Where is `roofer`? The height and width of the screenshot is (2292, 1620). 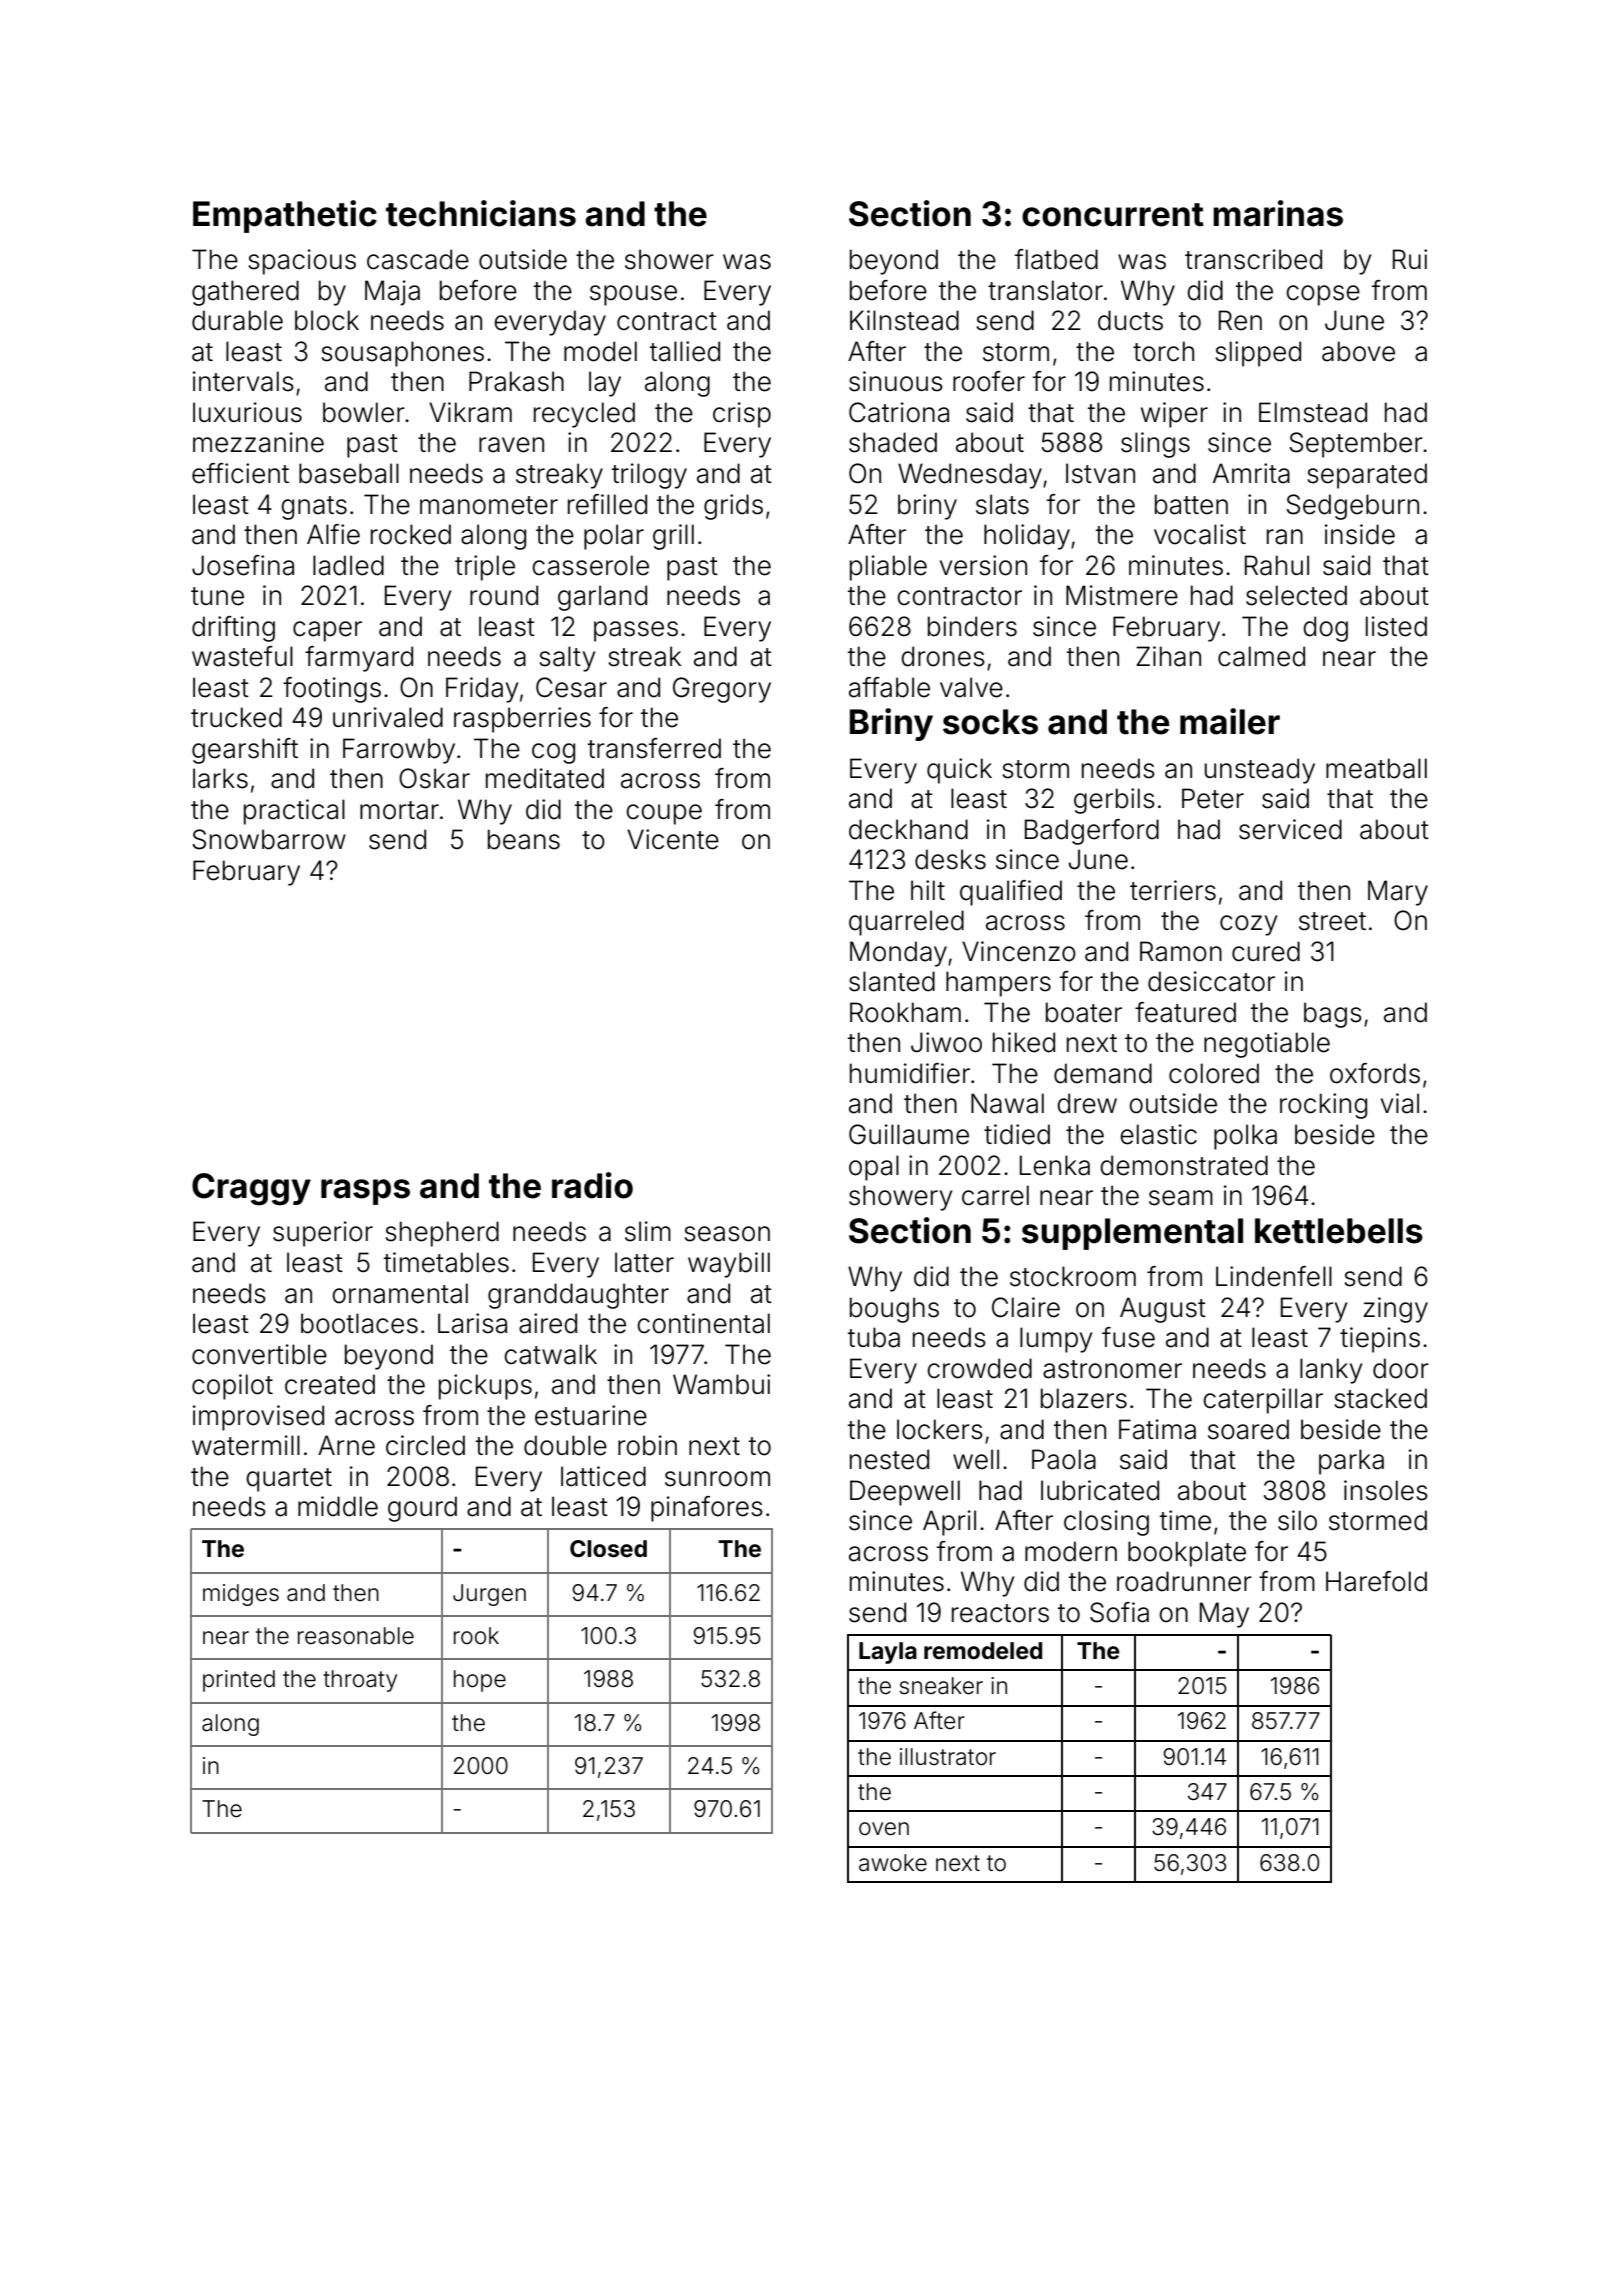 roofer is located at coordinates (989, 381).
